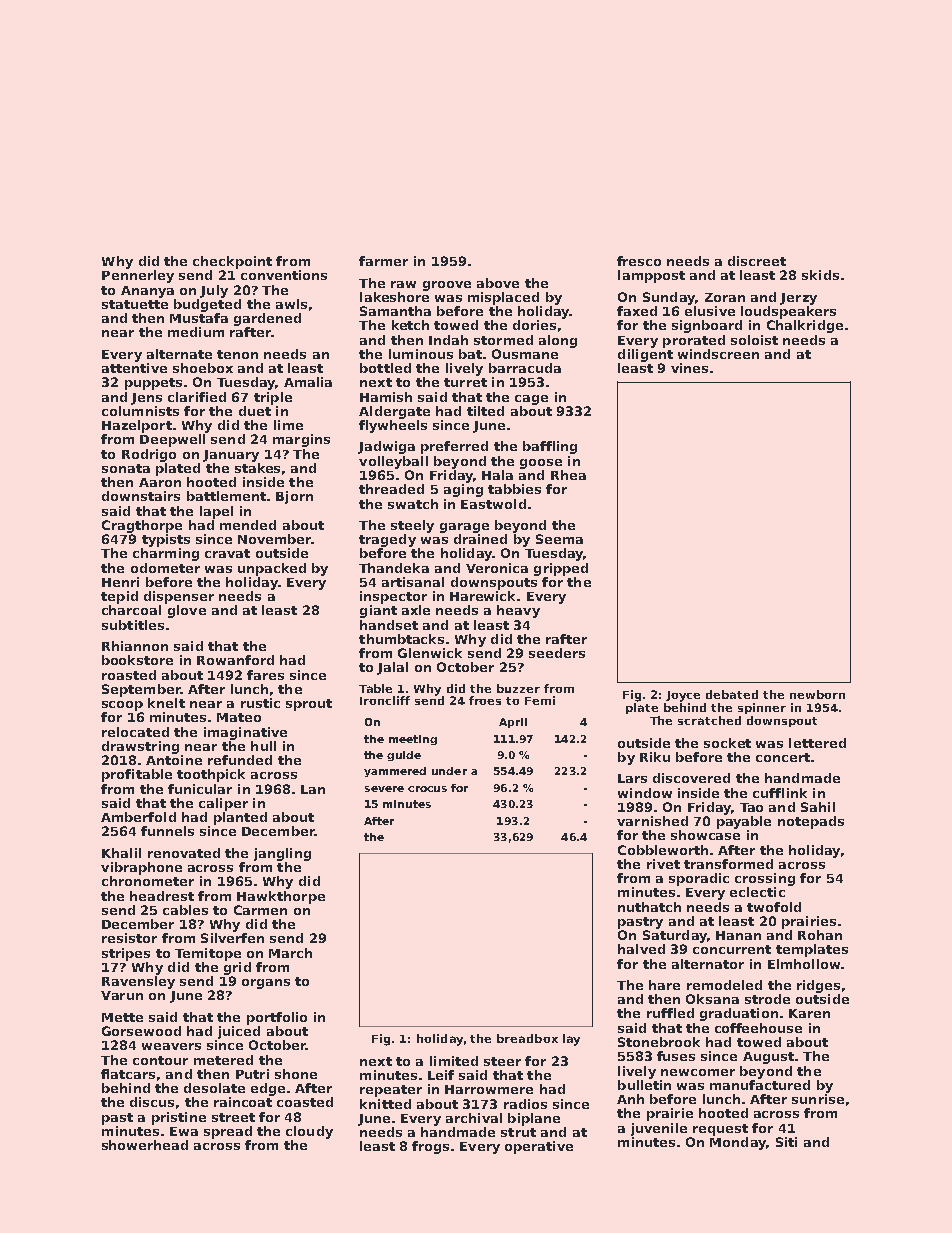  Describe the element at coordinates (757, 261) in the screenshot. I see `discreet` at that location.
